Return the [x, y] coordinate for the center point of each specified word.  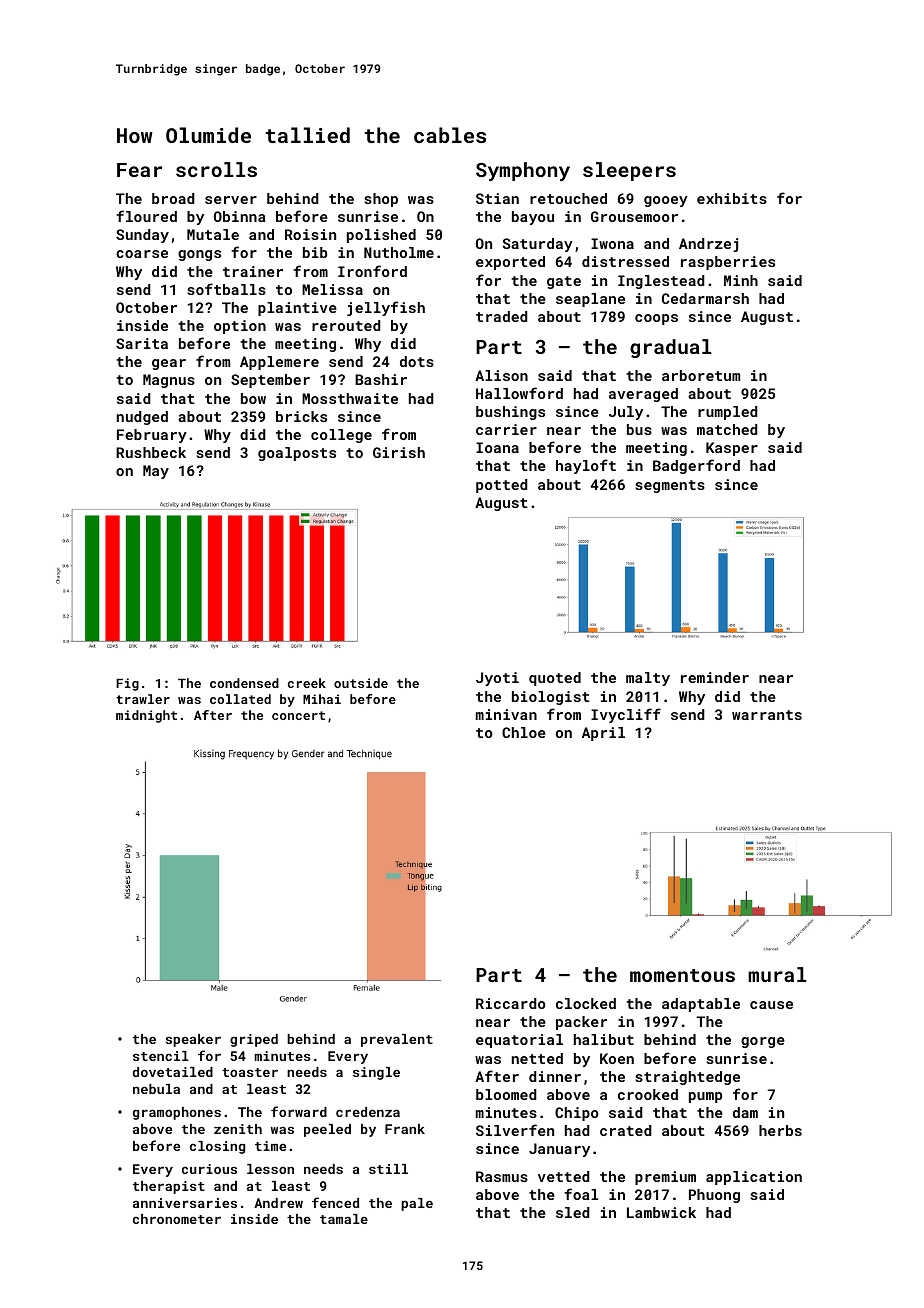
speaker [193, 1040]
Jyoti [497, 679]
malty [648, 679]
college [341, 436]
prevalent [397, 1040]
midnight [146, 716]
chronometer [177, 1219]
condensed [244, 683]
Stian [497, 198]
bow [253, 398]
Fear [139, 170]
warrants [767, 715]
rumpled [728, 413]
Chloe [524, 732]
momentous [682, 975]
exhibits [732, 198]
